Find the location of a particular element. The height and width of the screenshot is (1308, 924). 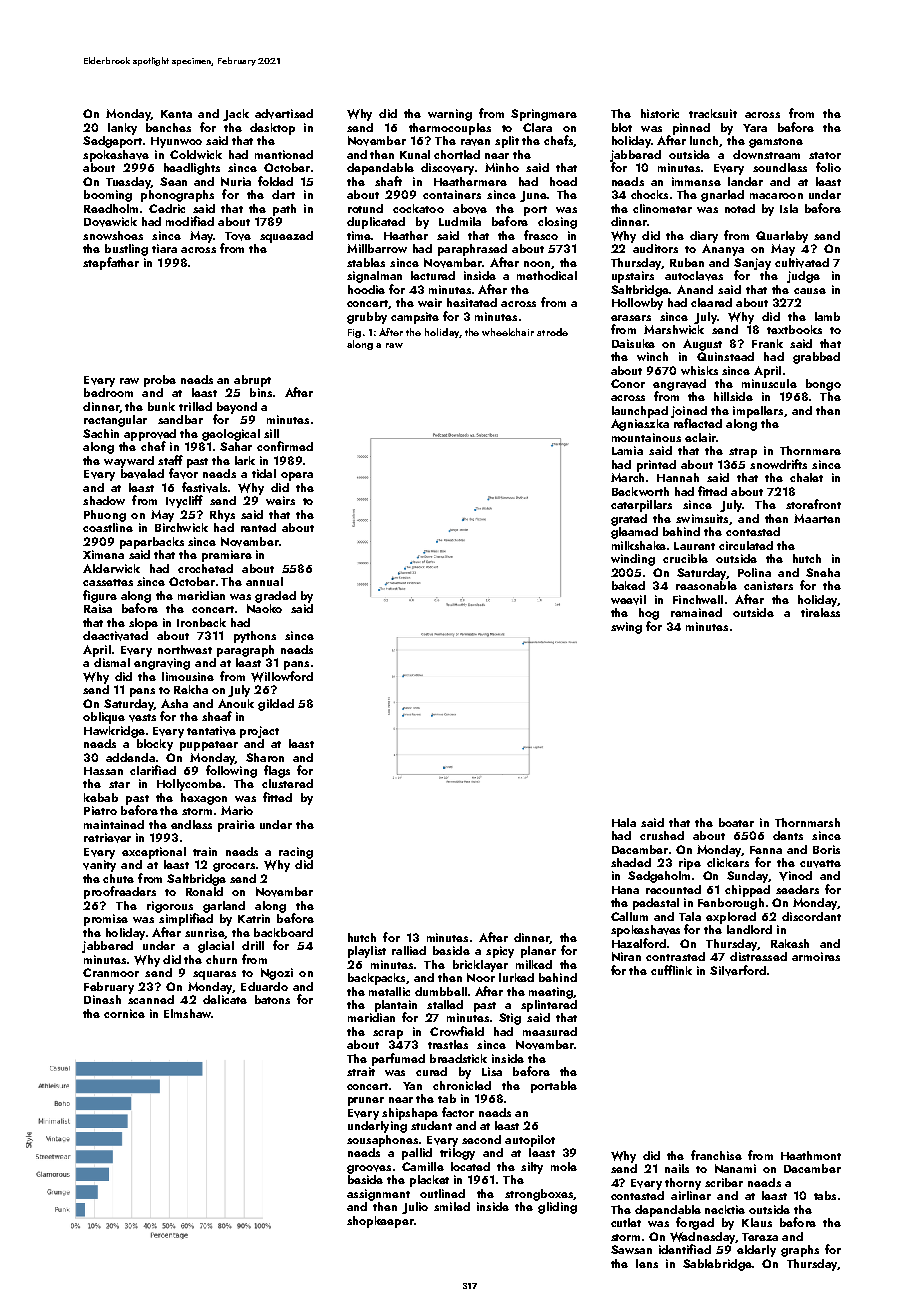

geological is located at coordinates (231, 435).
